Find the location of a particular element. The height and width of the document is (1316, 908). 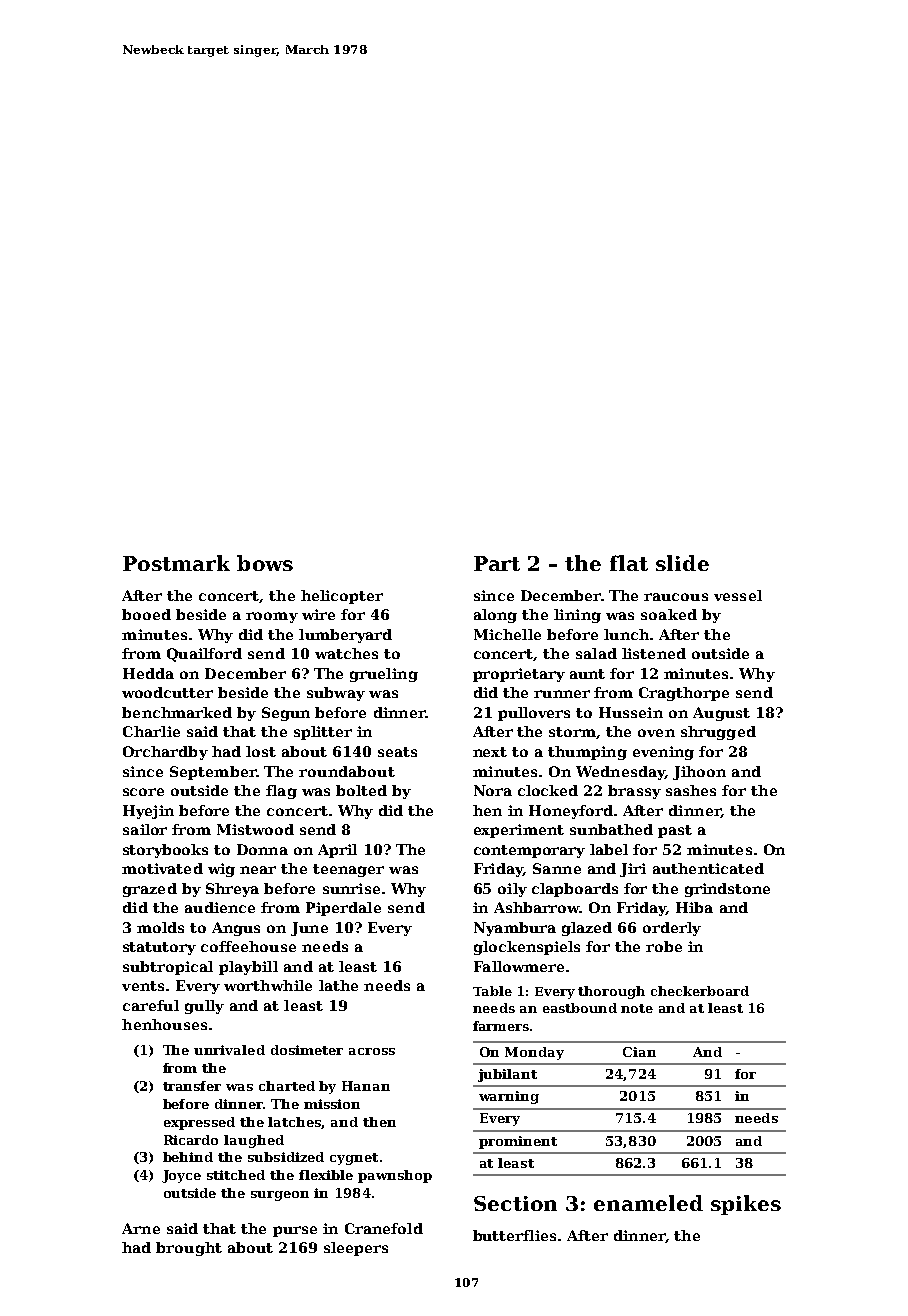

transfer is located at coordinates (192, 1086).
